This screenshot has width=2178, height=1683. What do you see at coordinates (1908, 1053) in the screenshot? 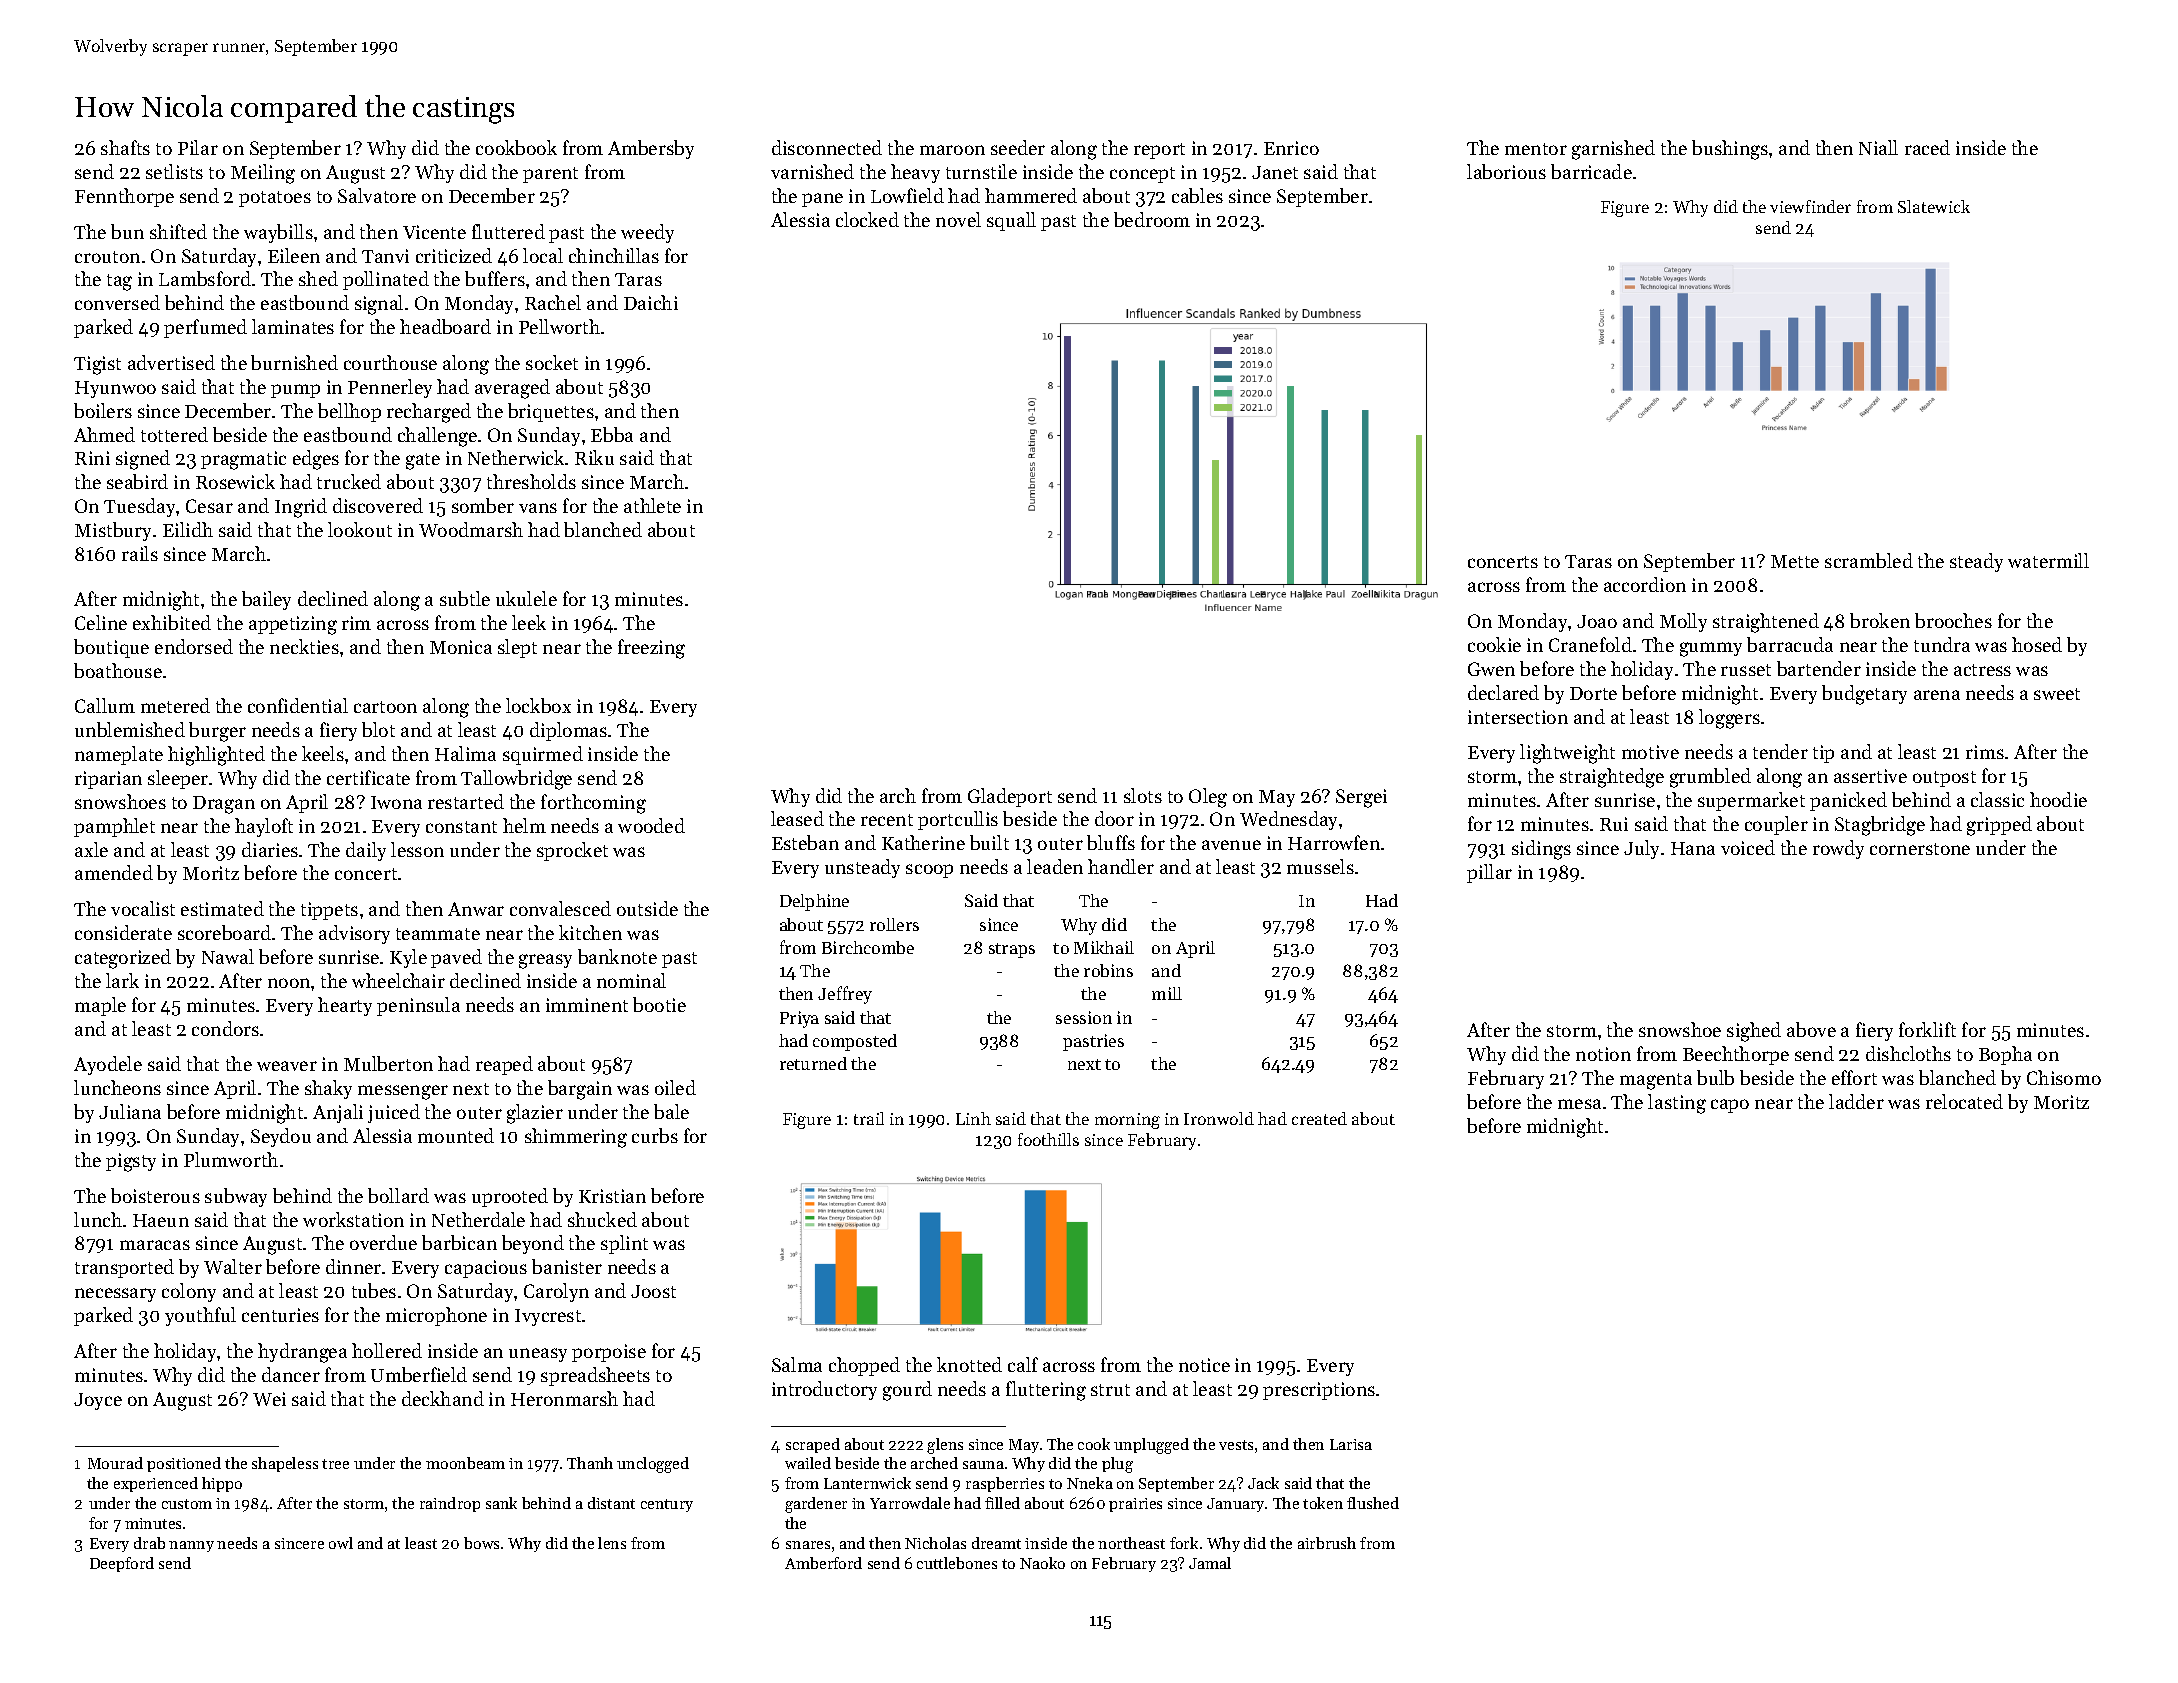
I see `dishcloths` at bounding box center [1908, 1053].
